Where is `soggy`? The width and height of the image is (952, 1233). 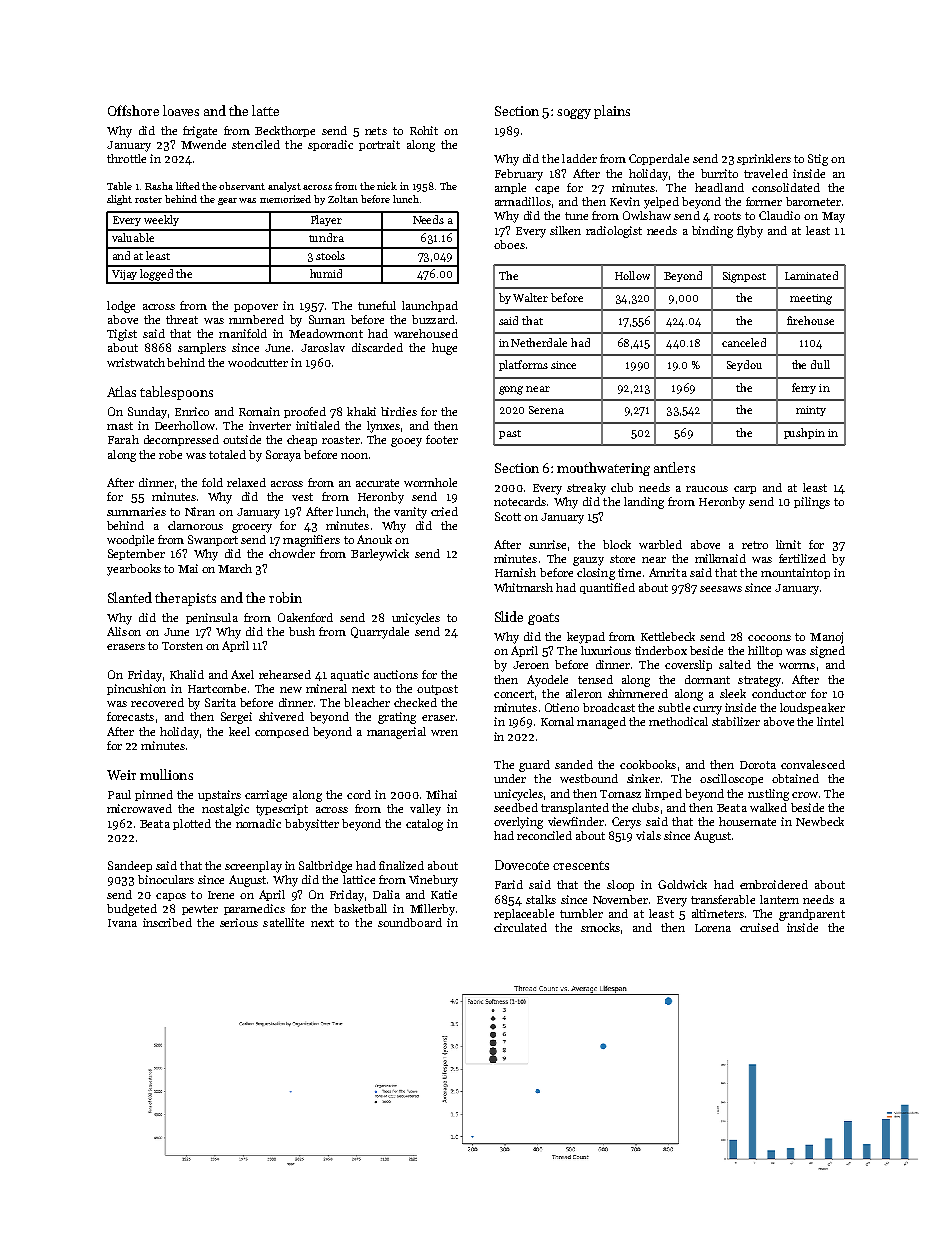
soggy is located at coordinates (574, 114).
